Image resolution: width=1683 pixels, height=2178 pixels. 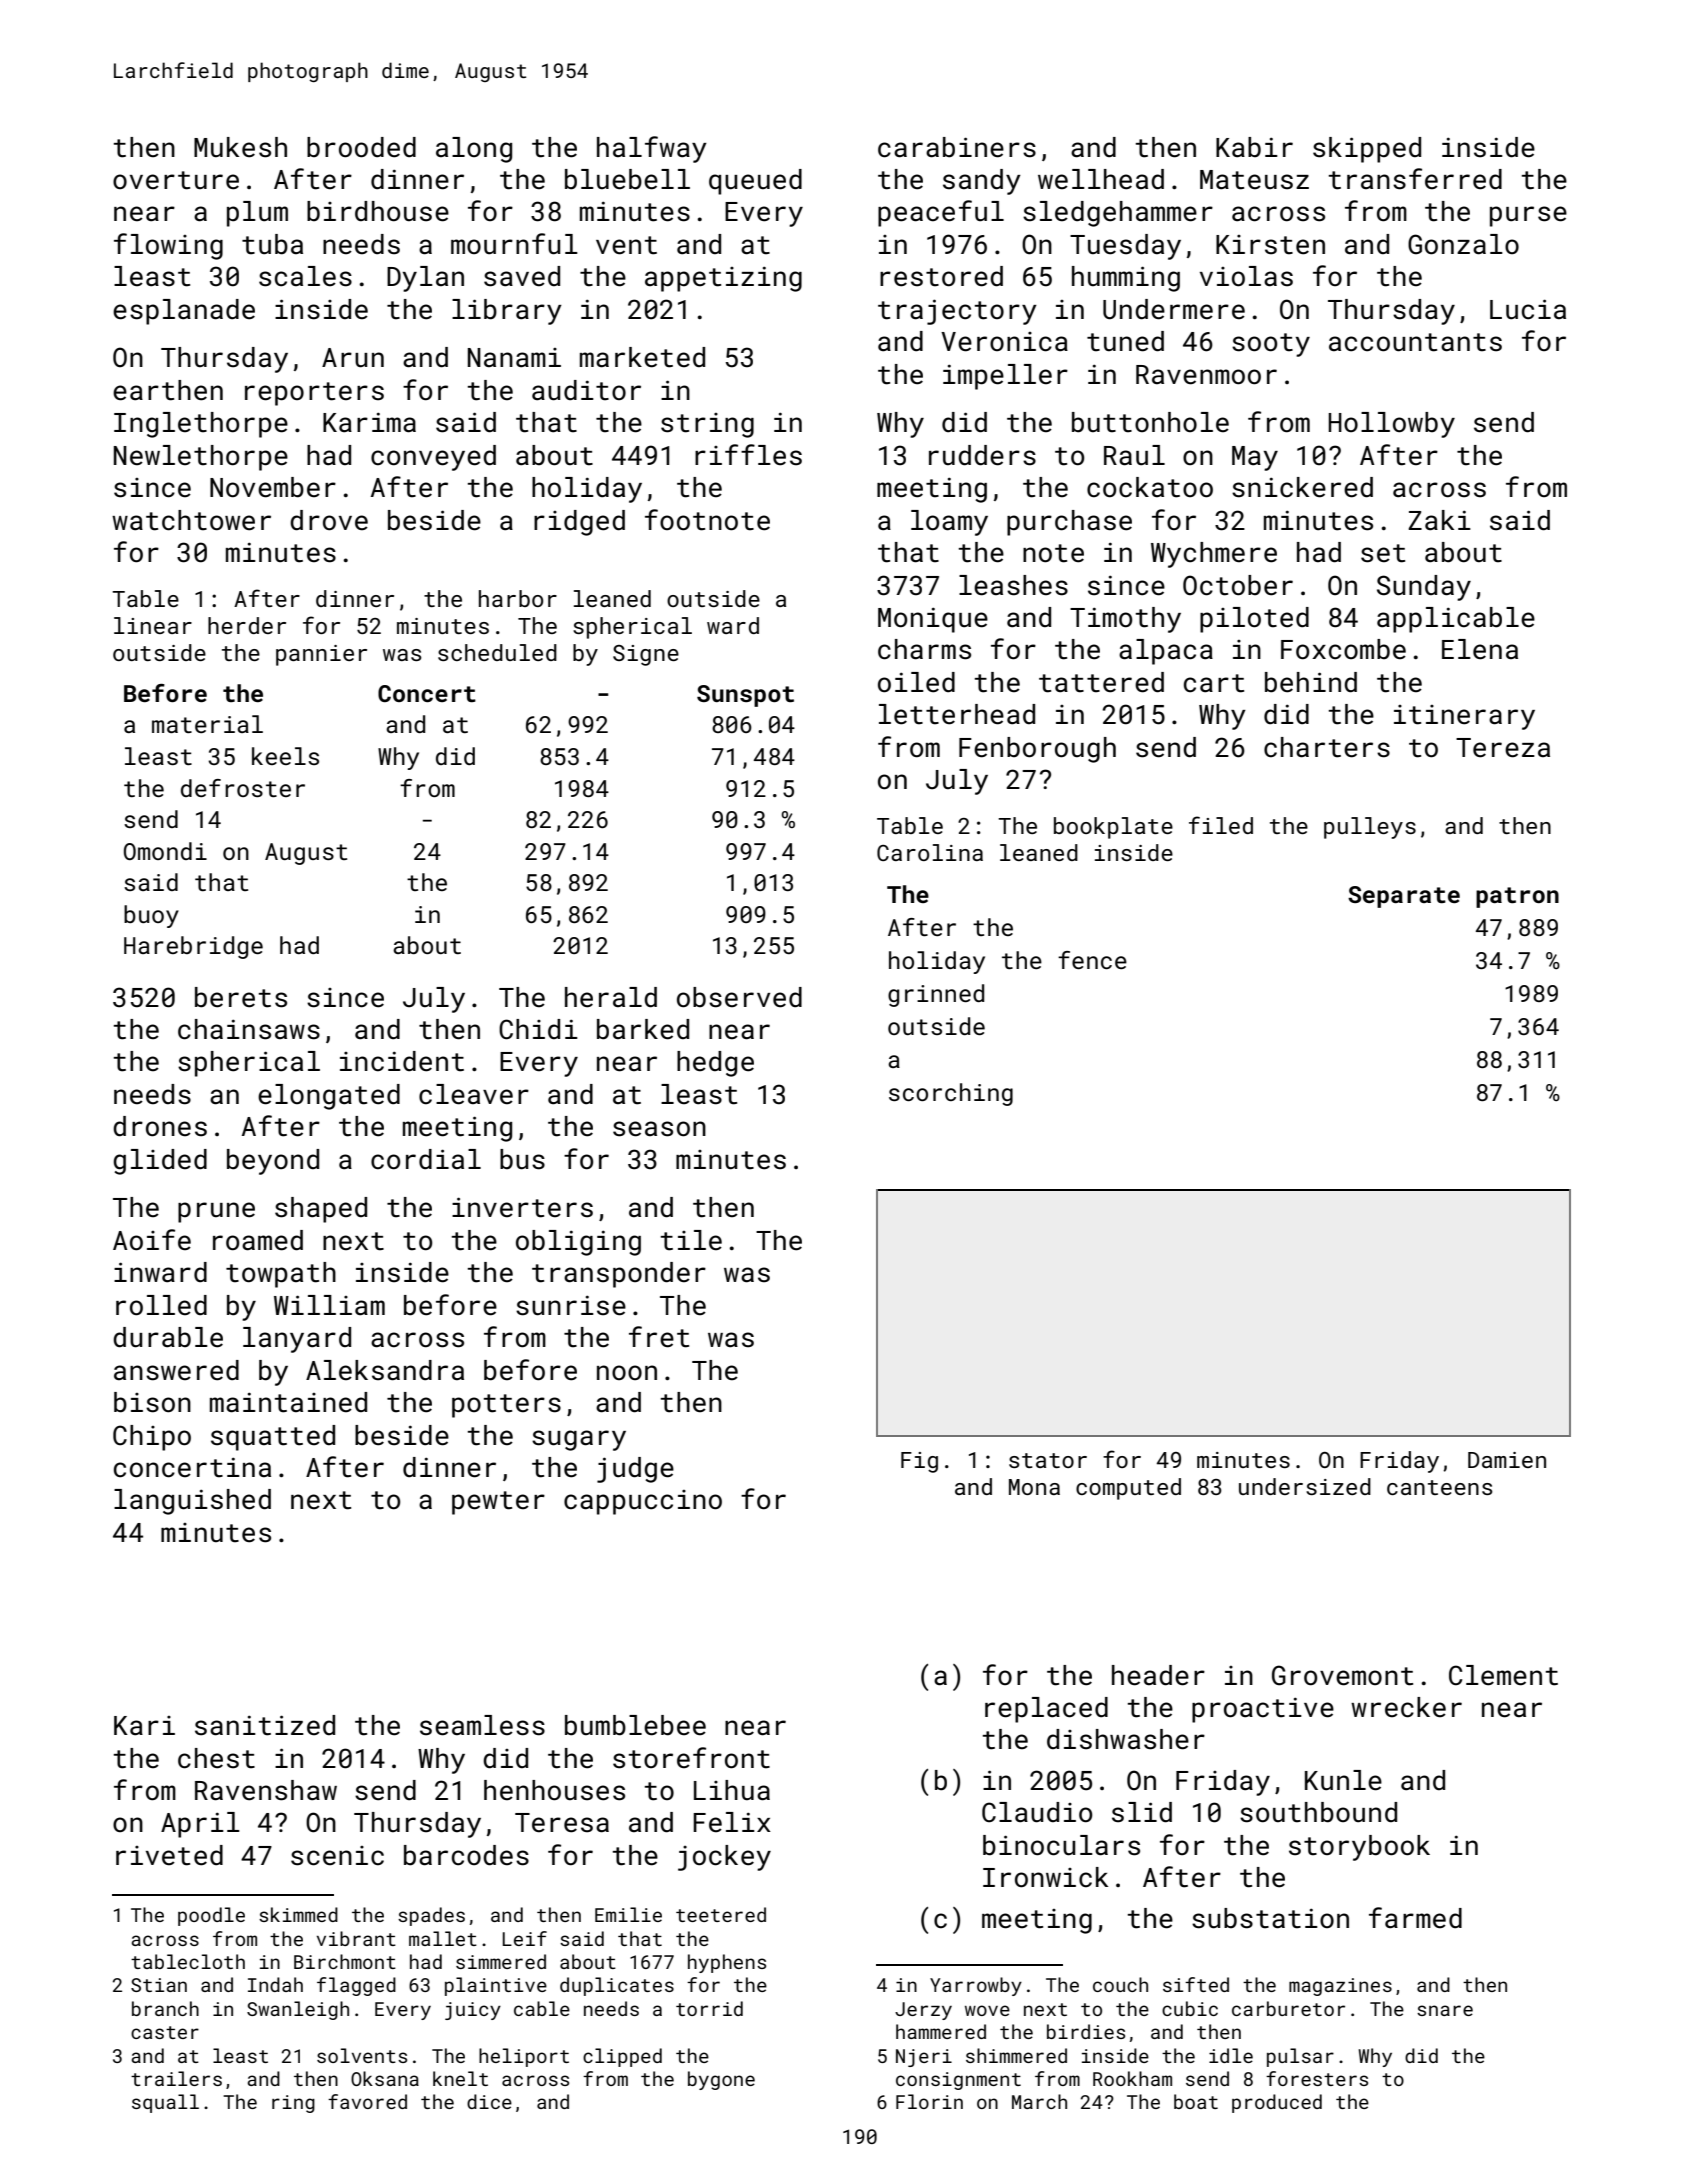 I want to click on ridged, so click(x=579, y=523).
